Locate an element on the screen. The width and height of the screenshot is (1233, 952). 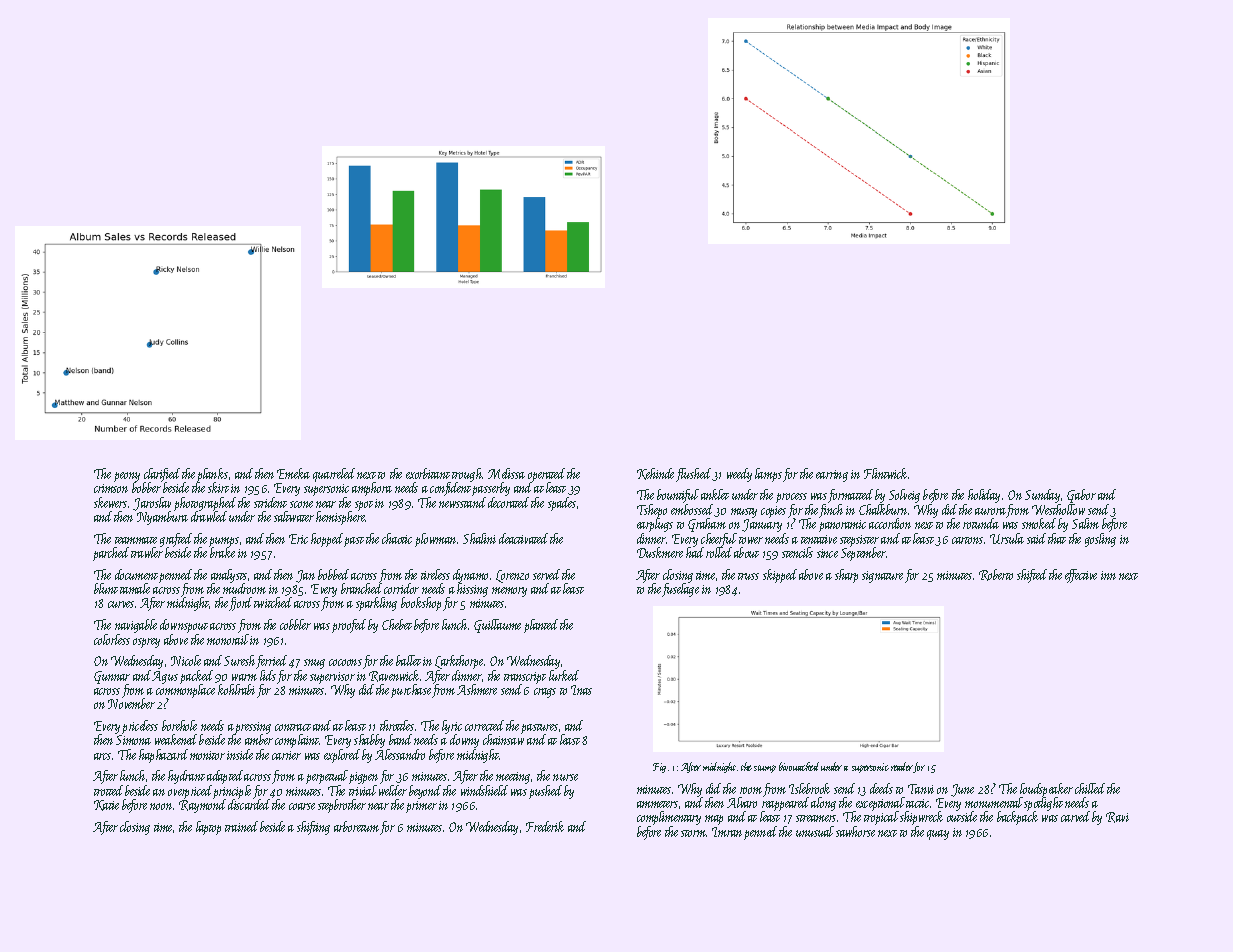
deeds is located at coordinates (881, 788).
